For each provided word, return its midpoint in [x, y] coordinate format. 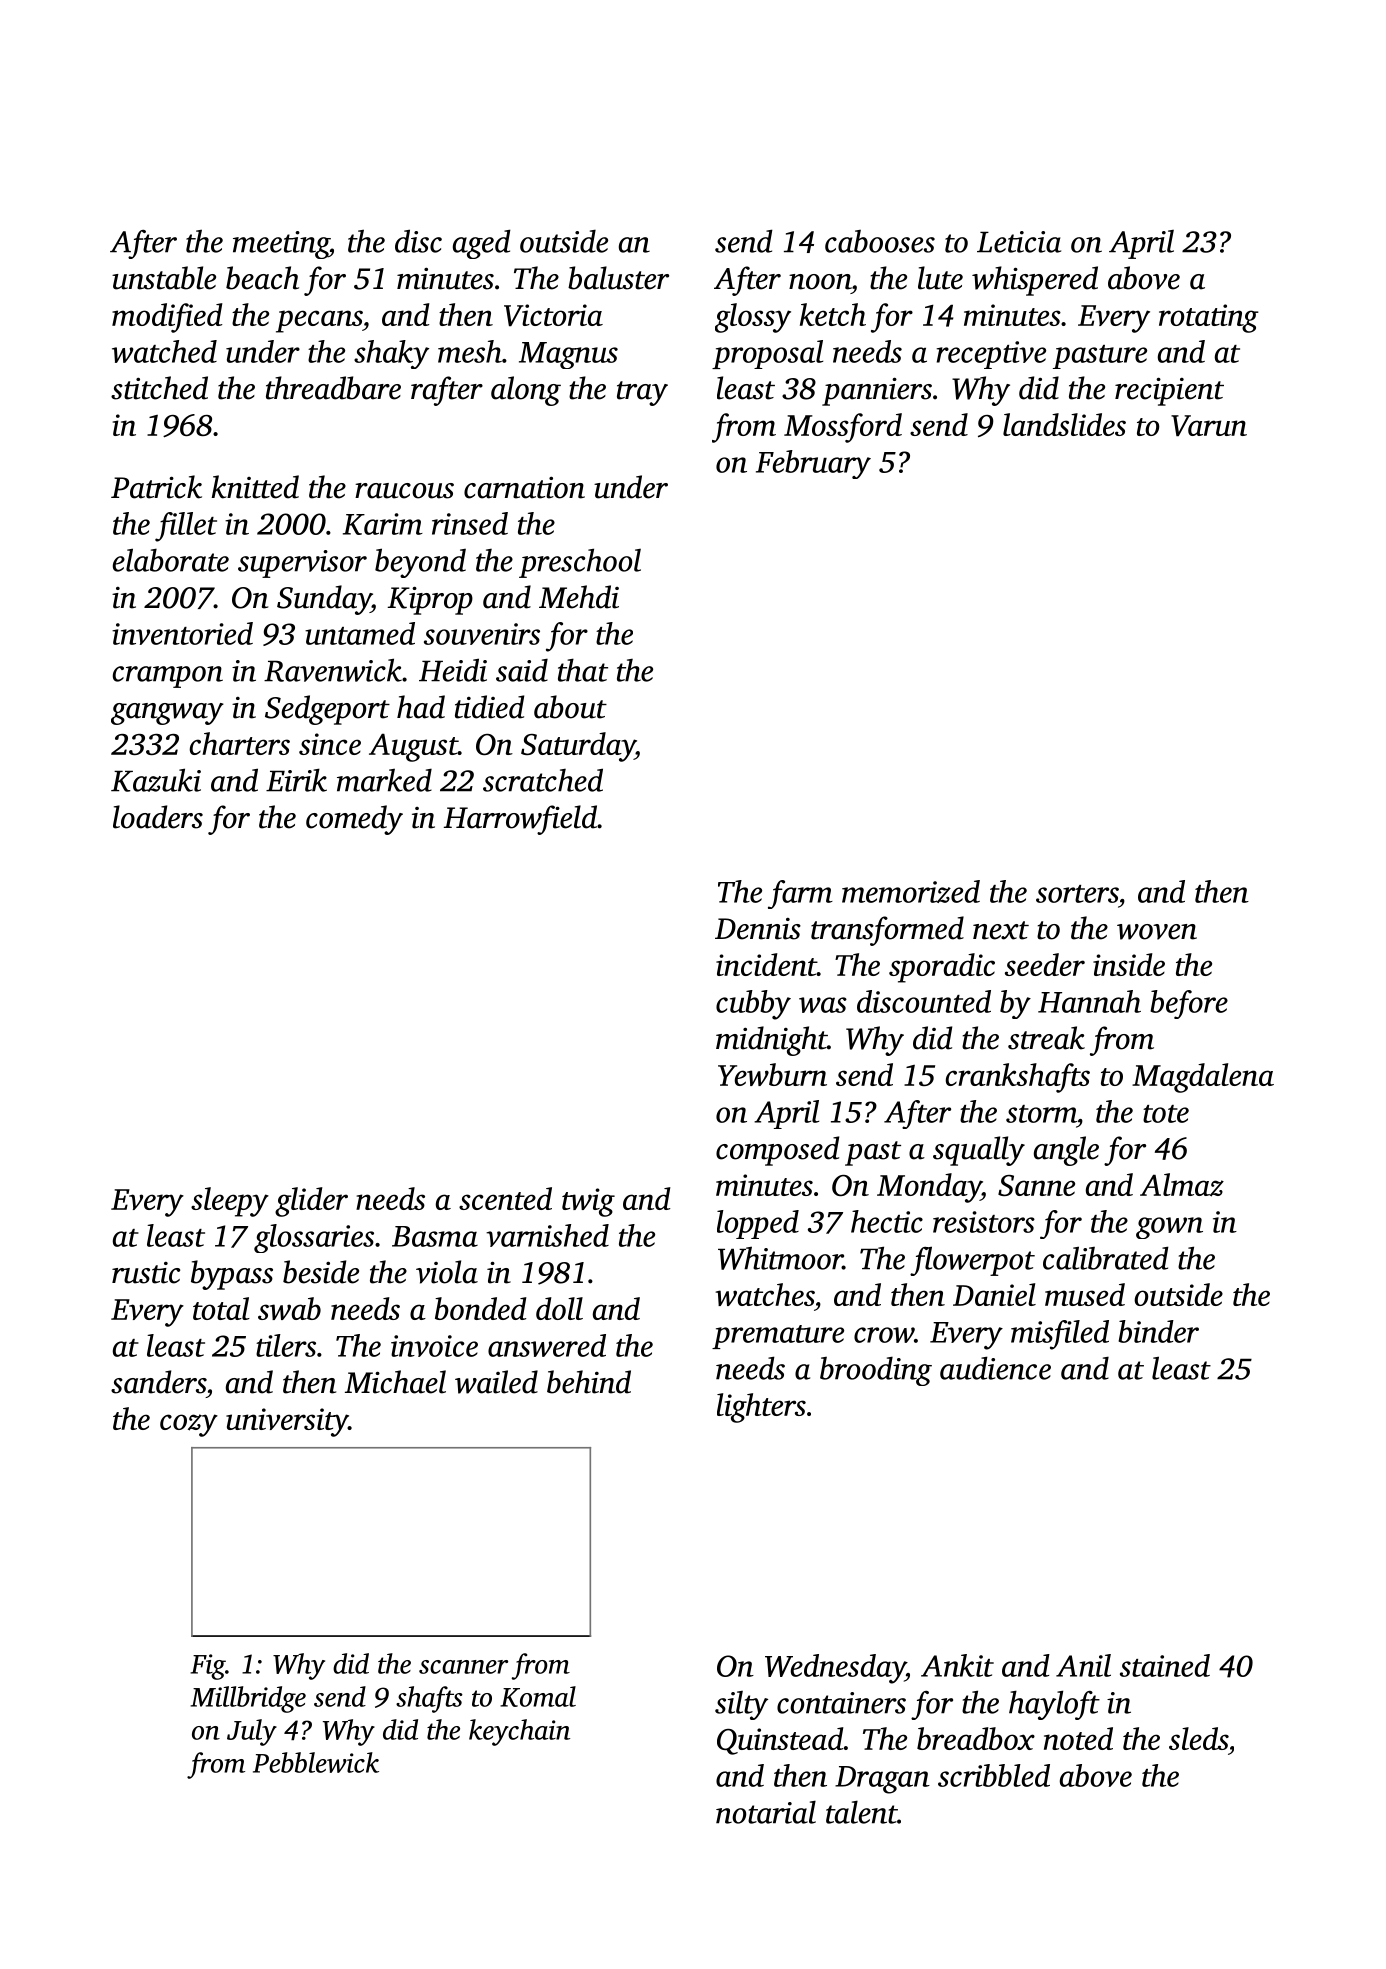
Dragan [882, 1780]
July [252, 1732]
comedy [354, 820]
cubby [753, 1005]
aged [482, 244]
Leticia [1019, 242]
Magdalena [1203, 1078]
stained [1165, 1665]
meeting [281, 245]
